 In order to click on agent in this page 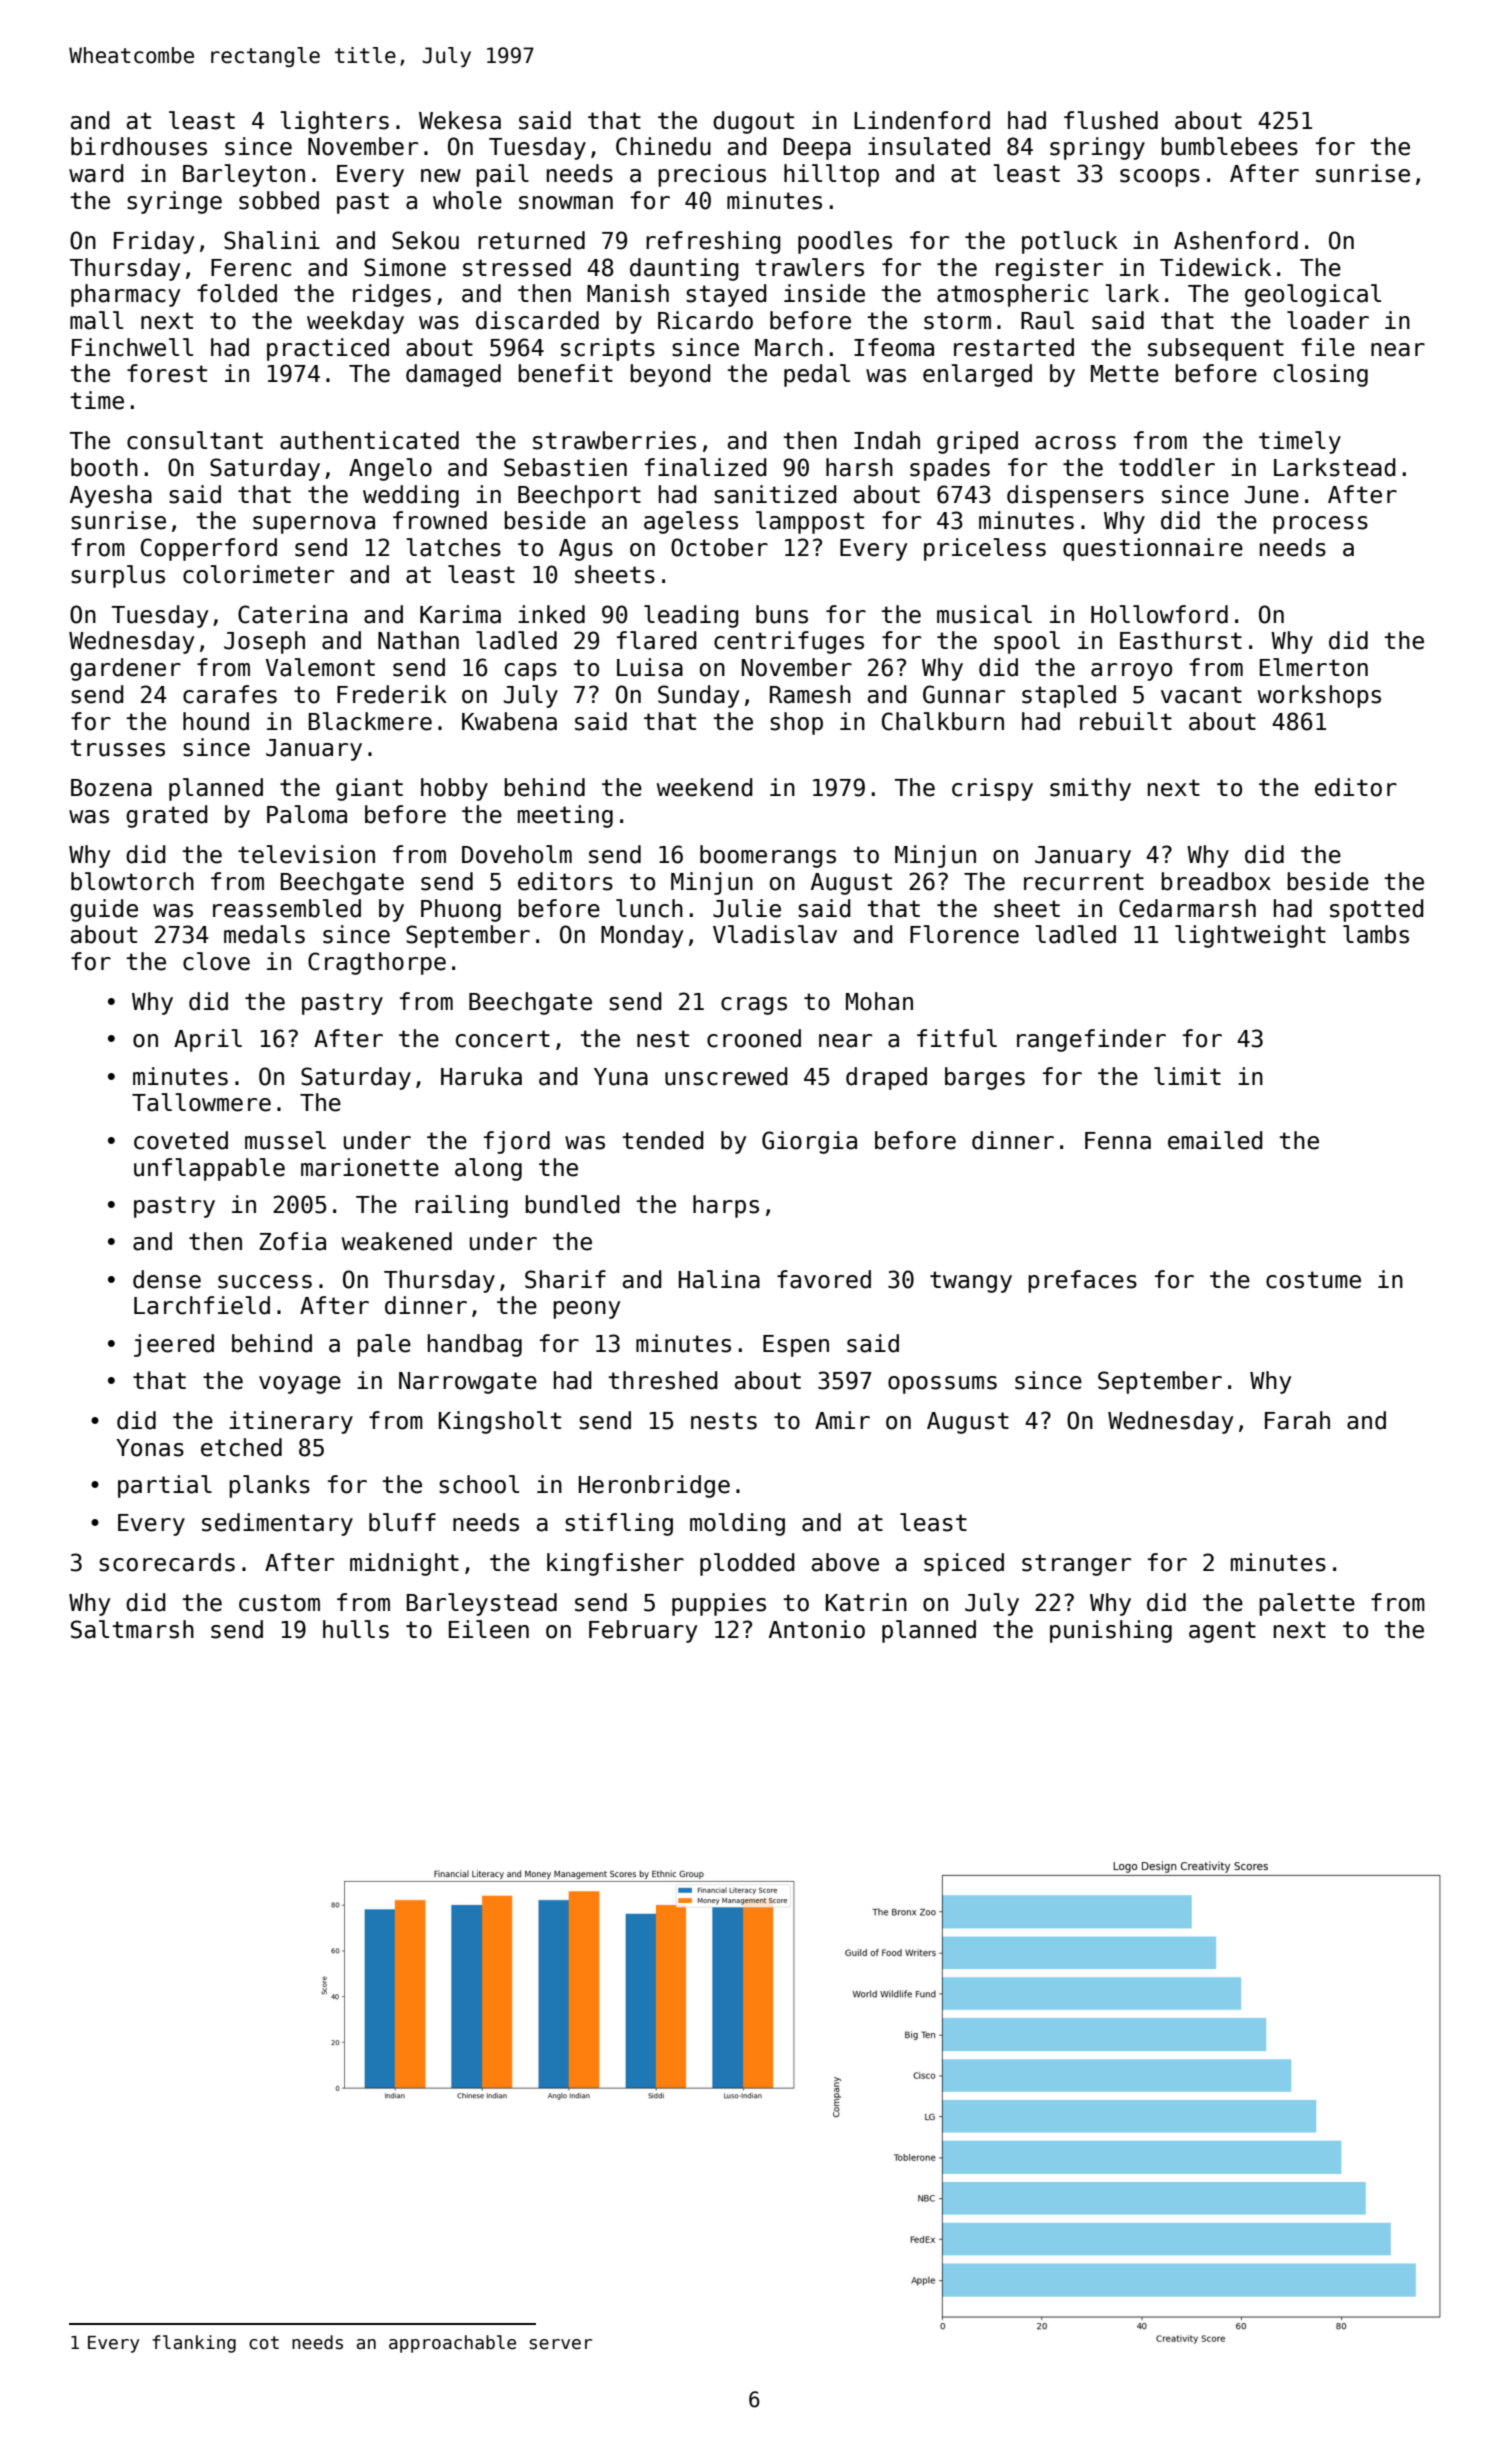, I will do `click(1222, 1632)`.
